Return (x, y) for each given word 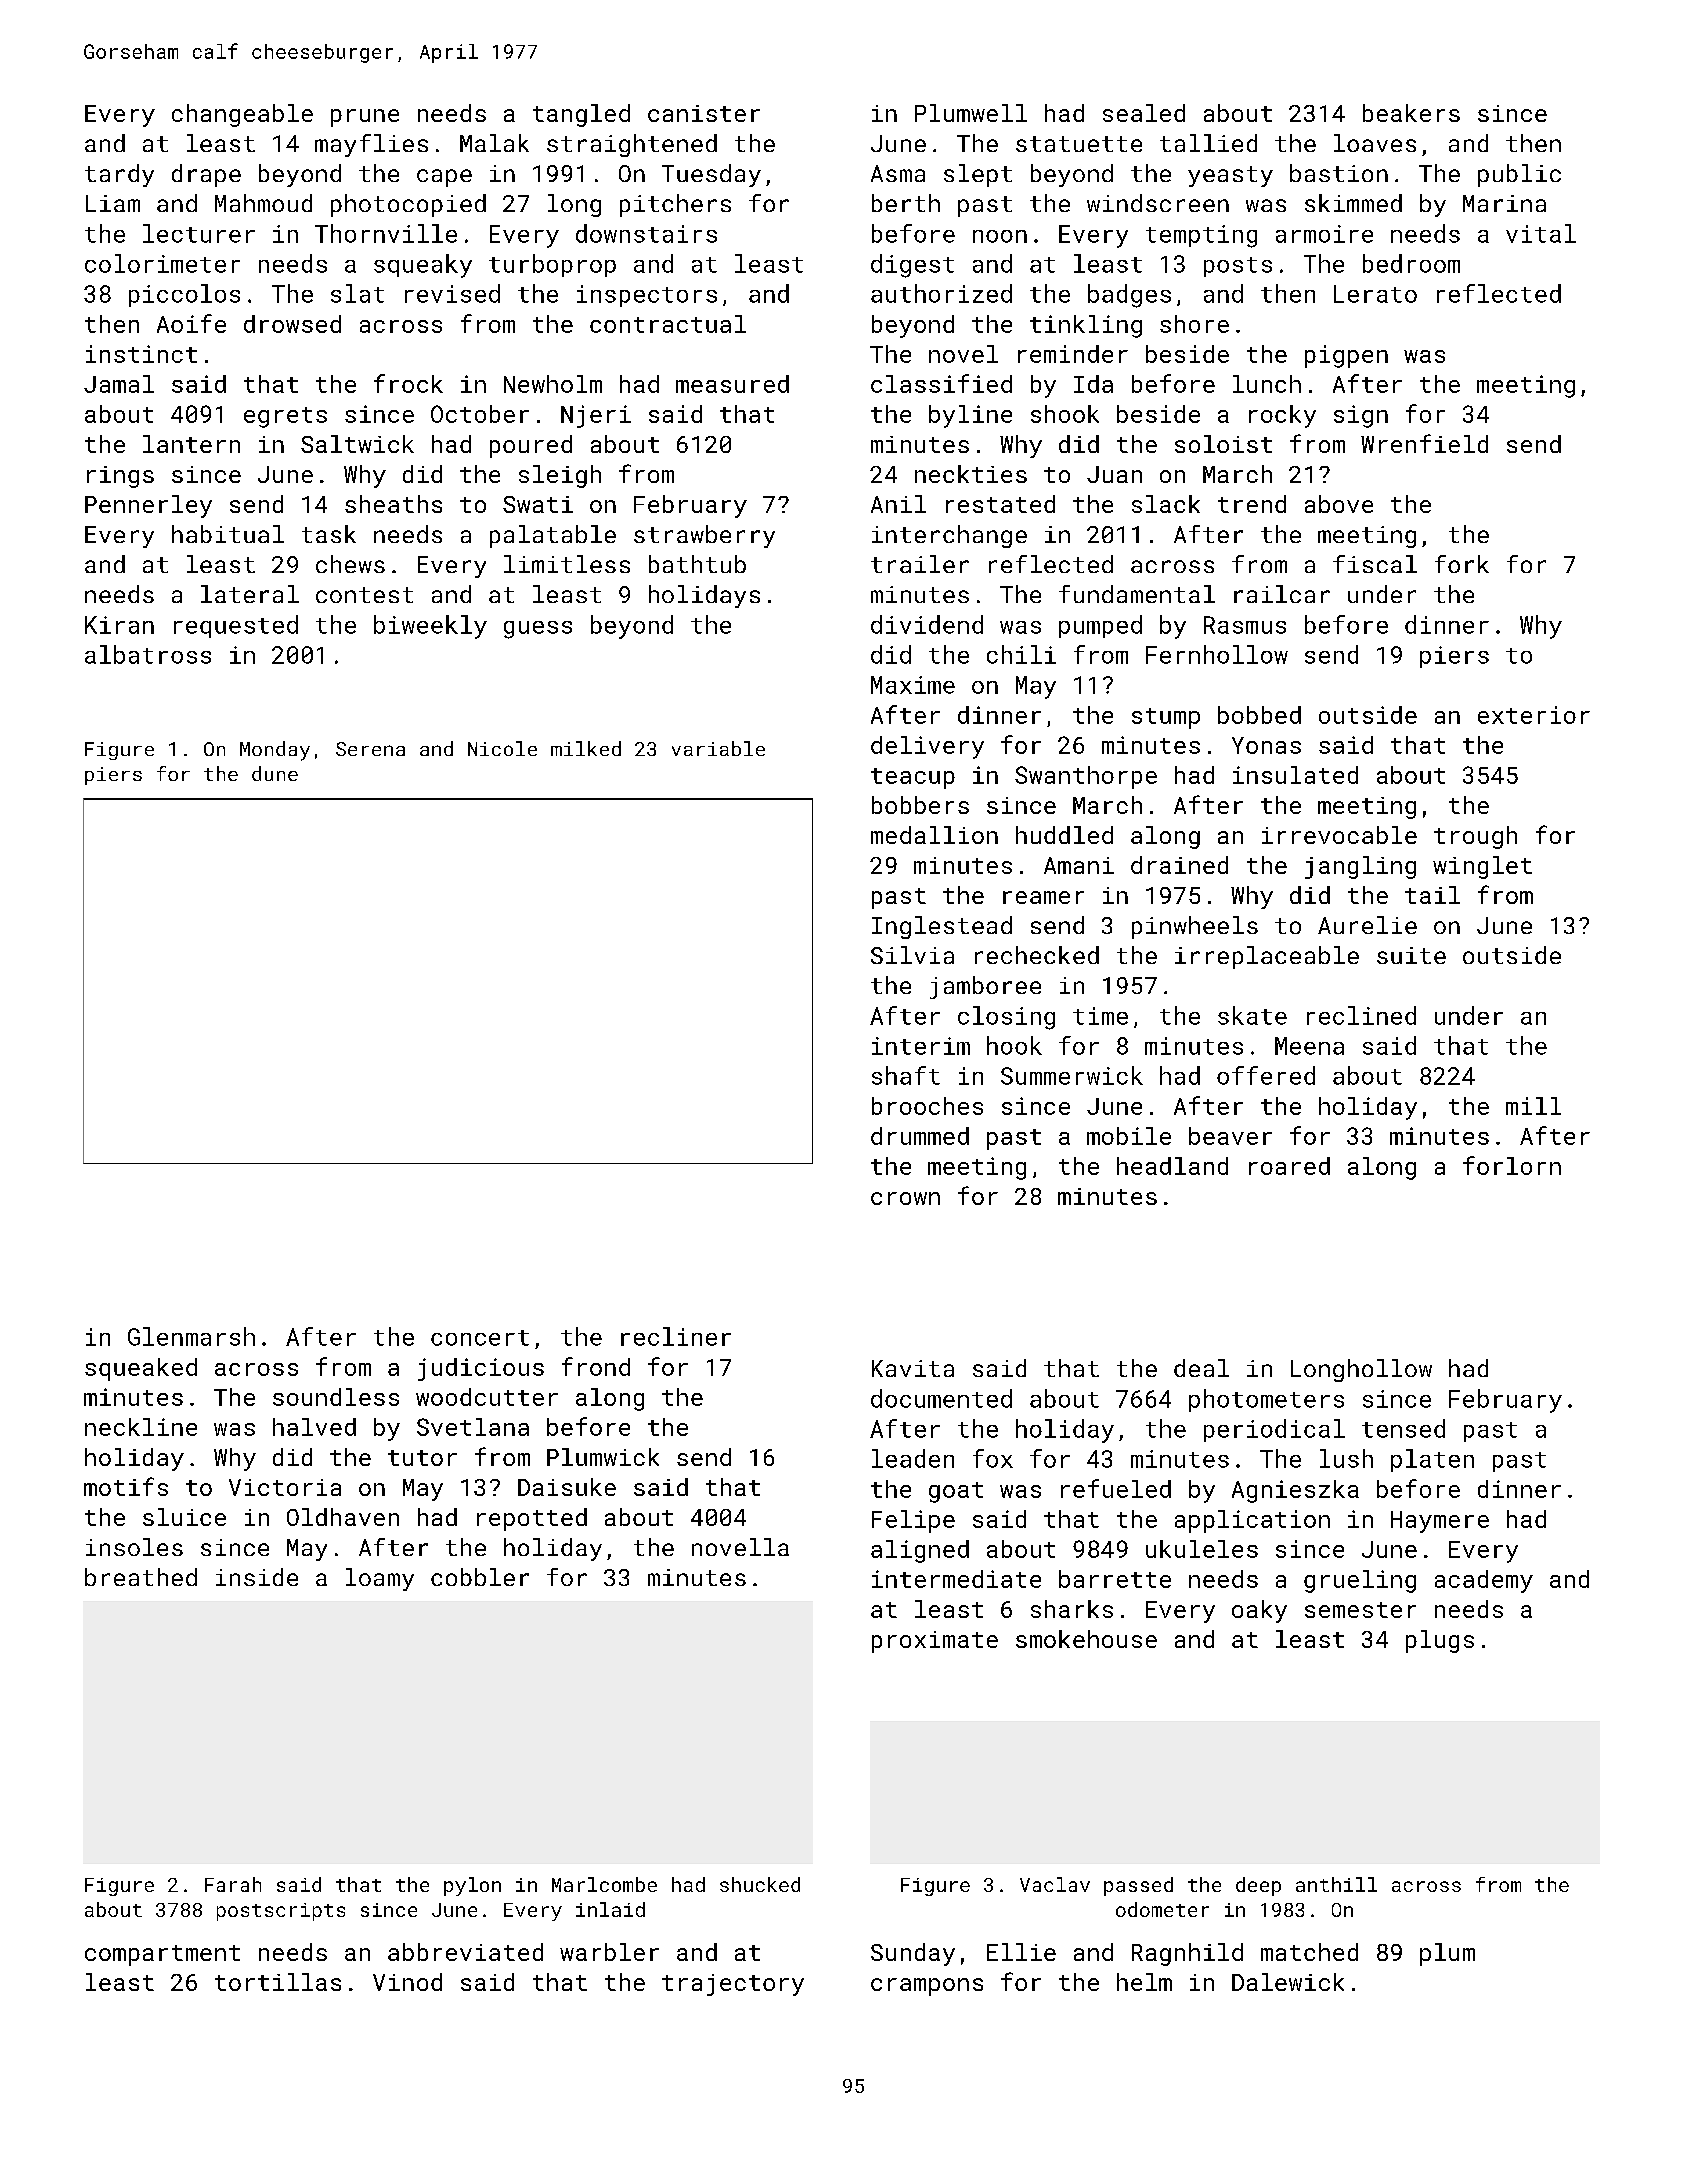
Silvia (912, 955)
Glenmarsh (191, 1336)
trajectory (733, 1985)
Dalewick (1288, 1982)
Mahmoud (263, 203)
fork (1462, 564)
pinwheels (1195, 927)
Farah (233, 1884)
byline (970, 416)
